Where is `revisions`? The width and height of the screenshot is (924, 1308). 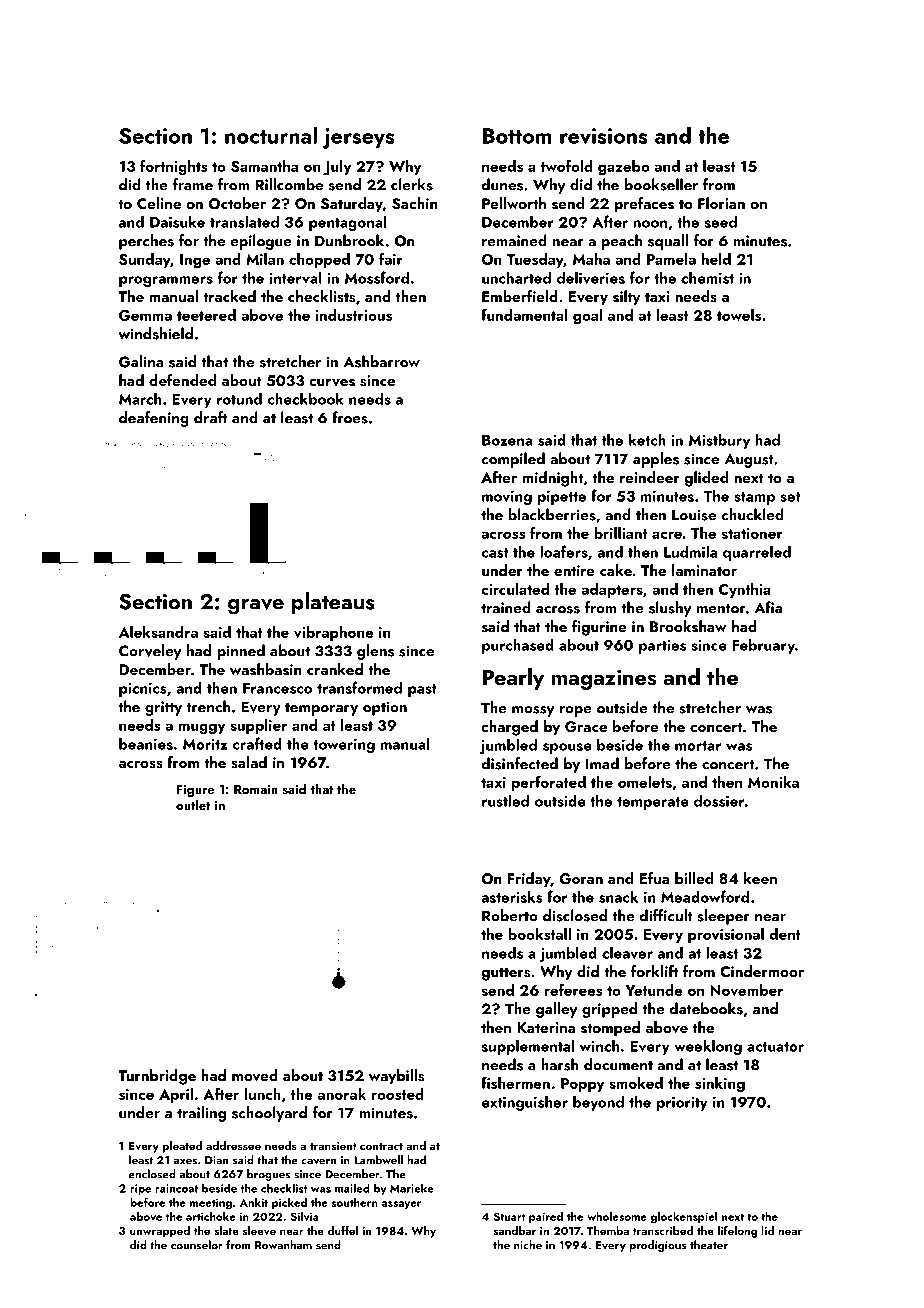 revisions is located at coordinates (604, 136).
